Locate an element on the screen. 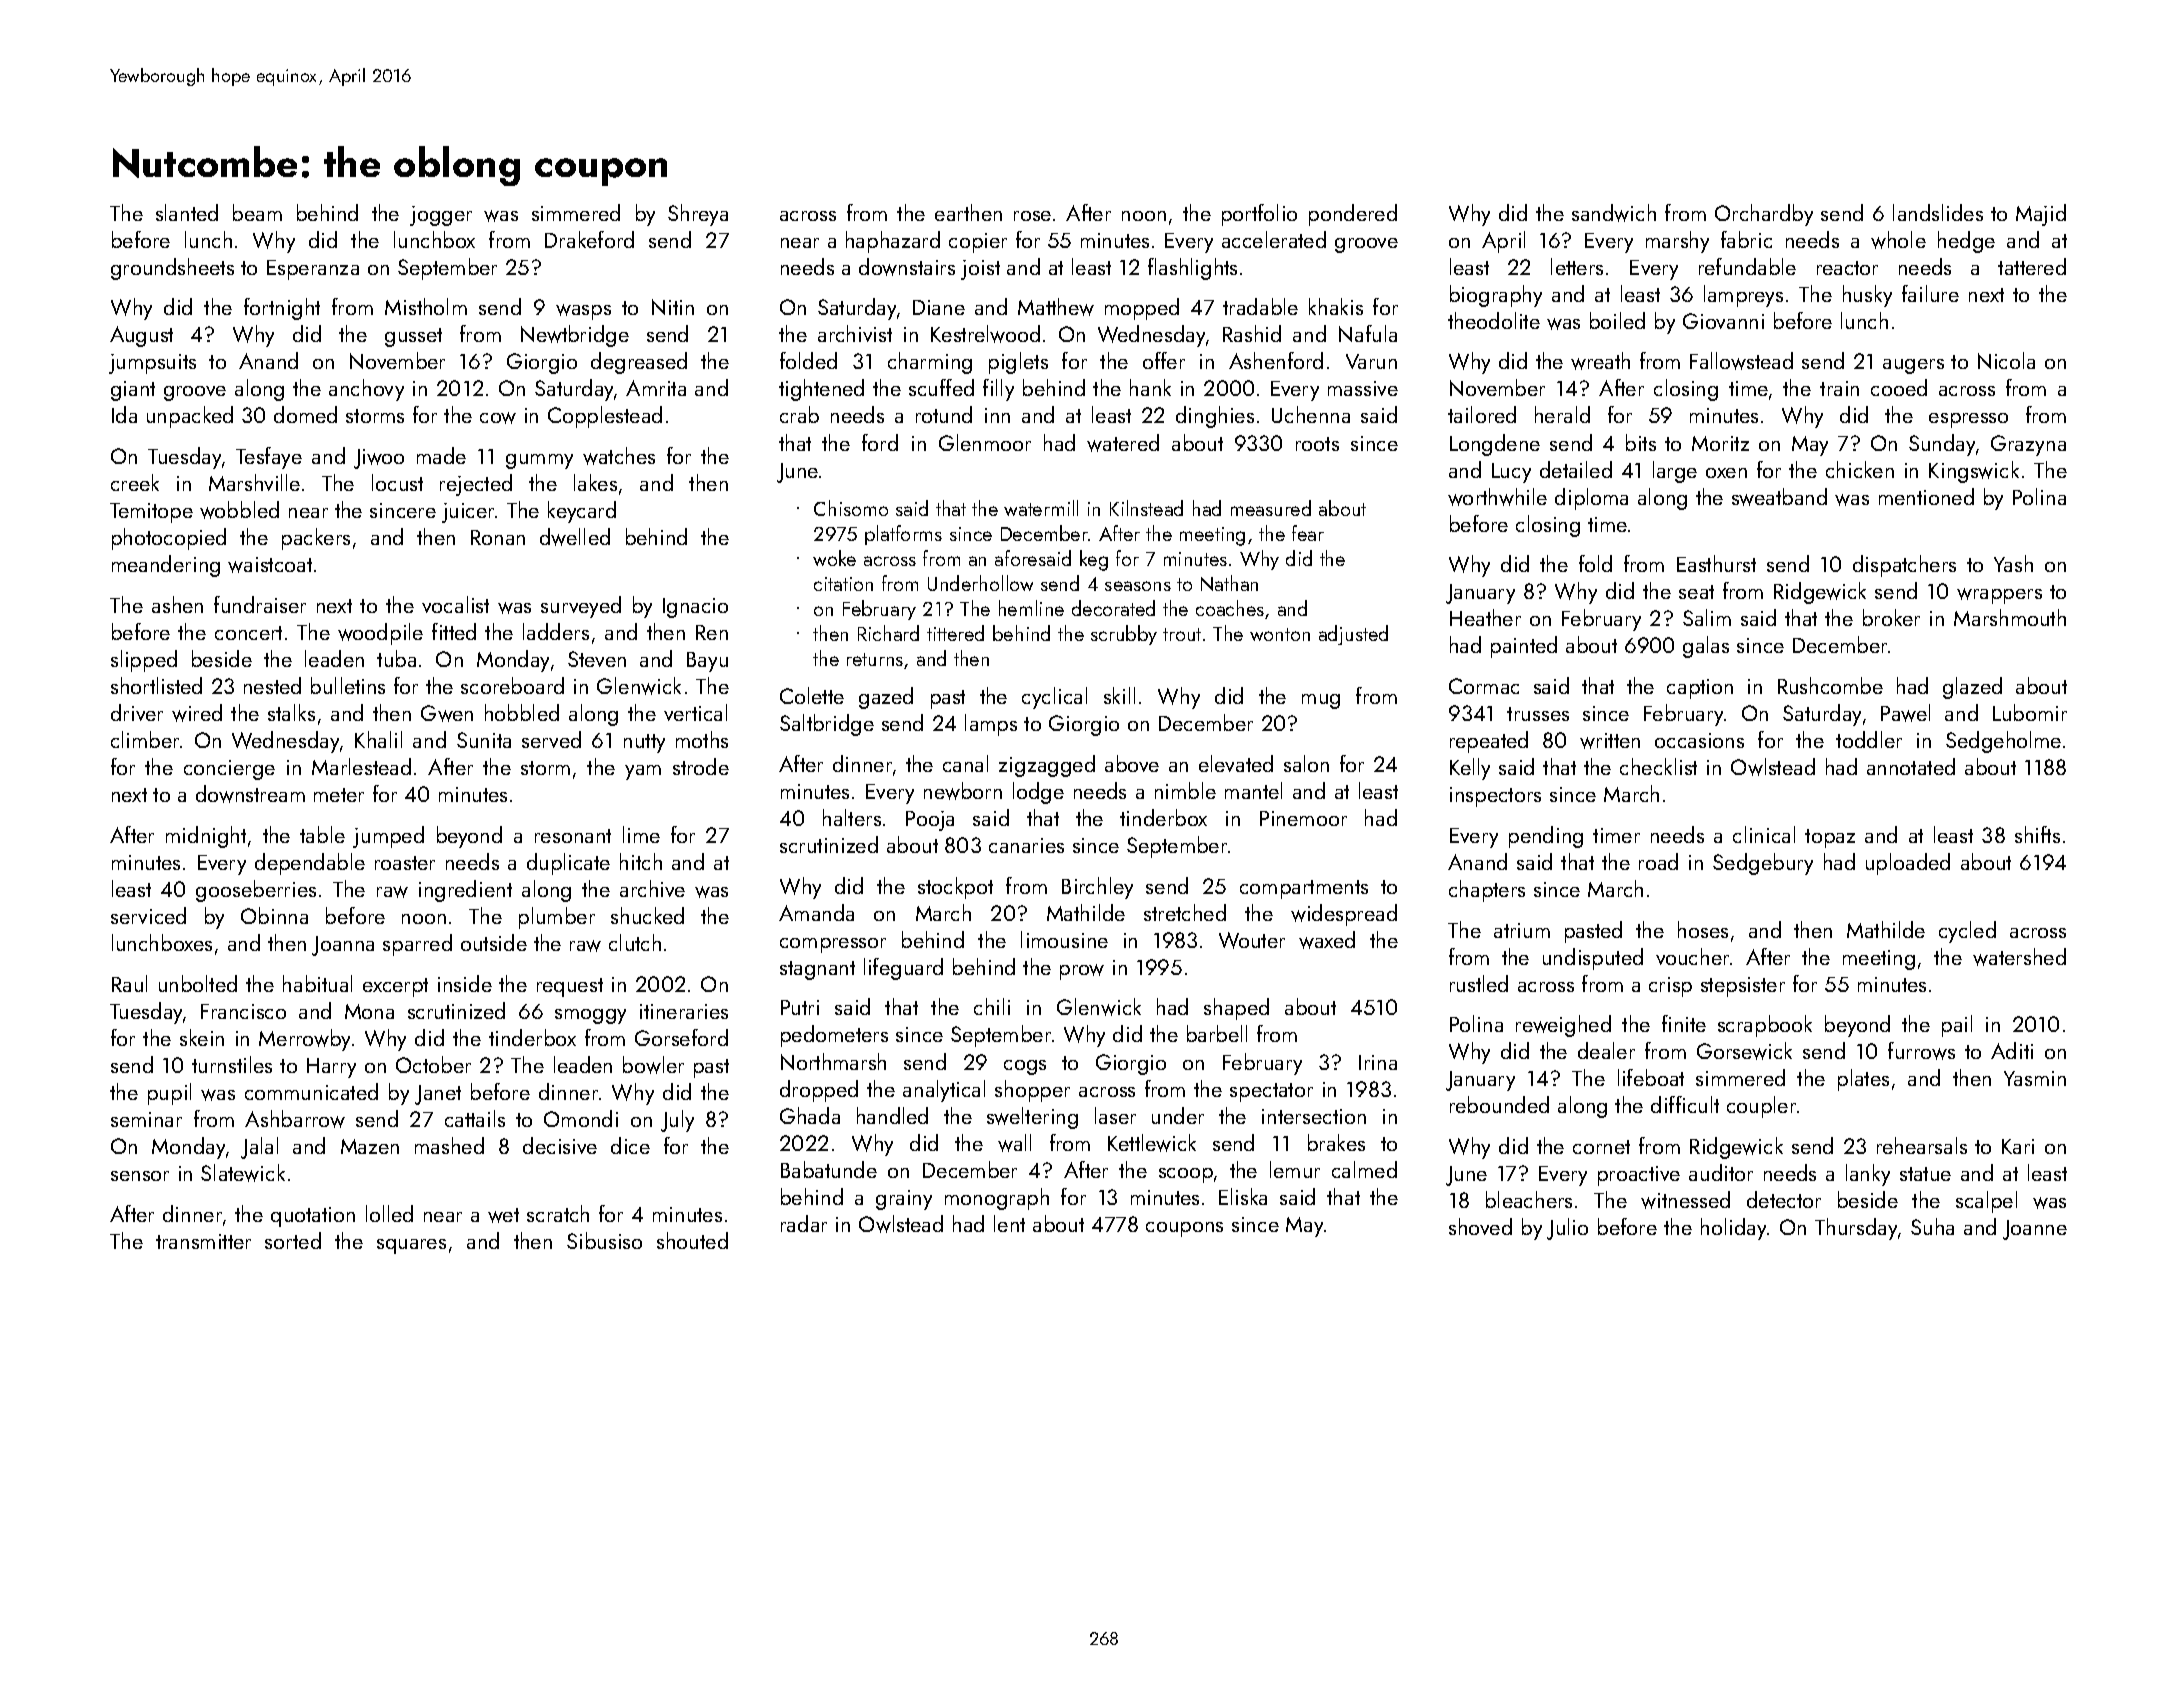 The width and height of the screenshot is (2178, 1683). spectator is located at coordinates (1271, 1092).
